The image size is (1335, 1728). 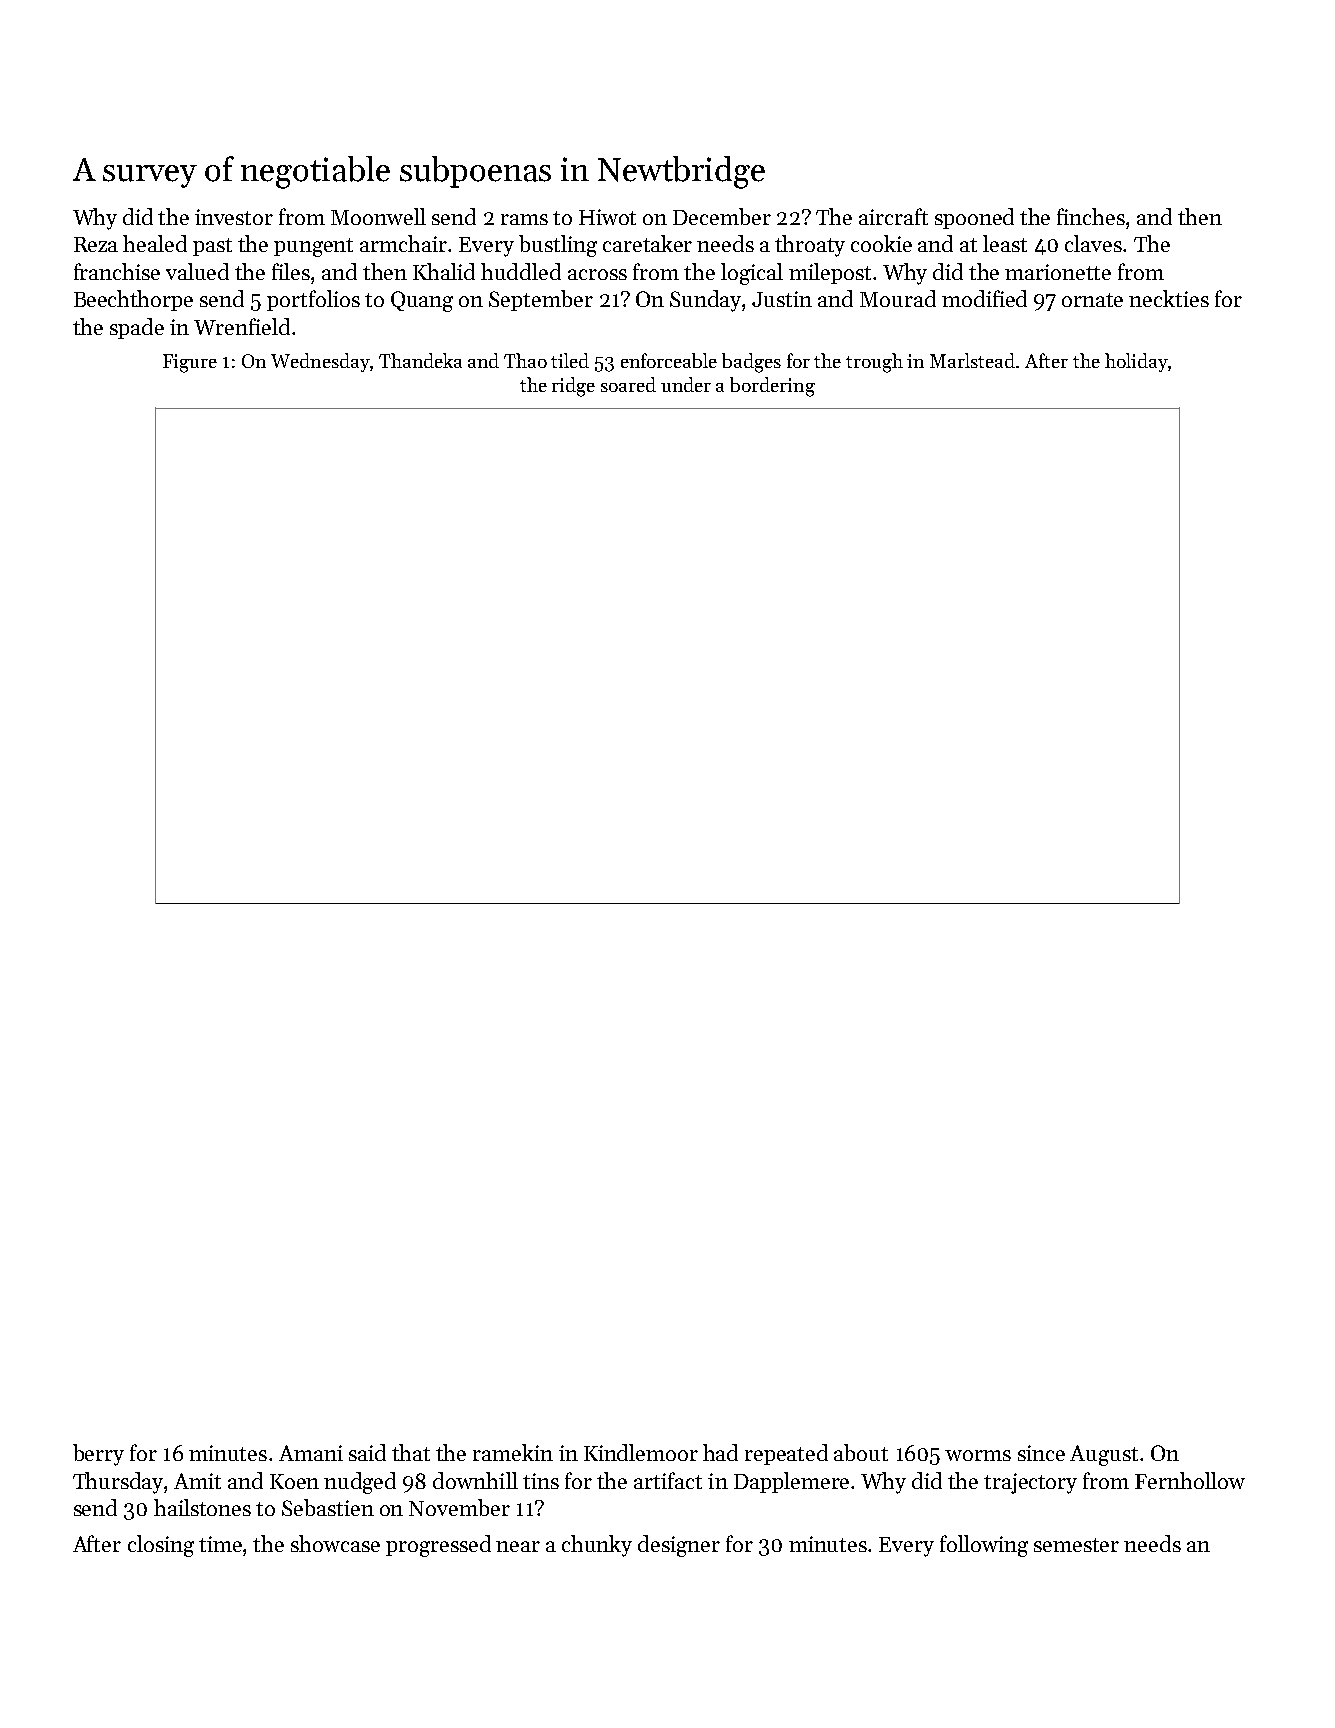 I want to click on finches, so click(x=1091, y=216).
